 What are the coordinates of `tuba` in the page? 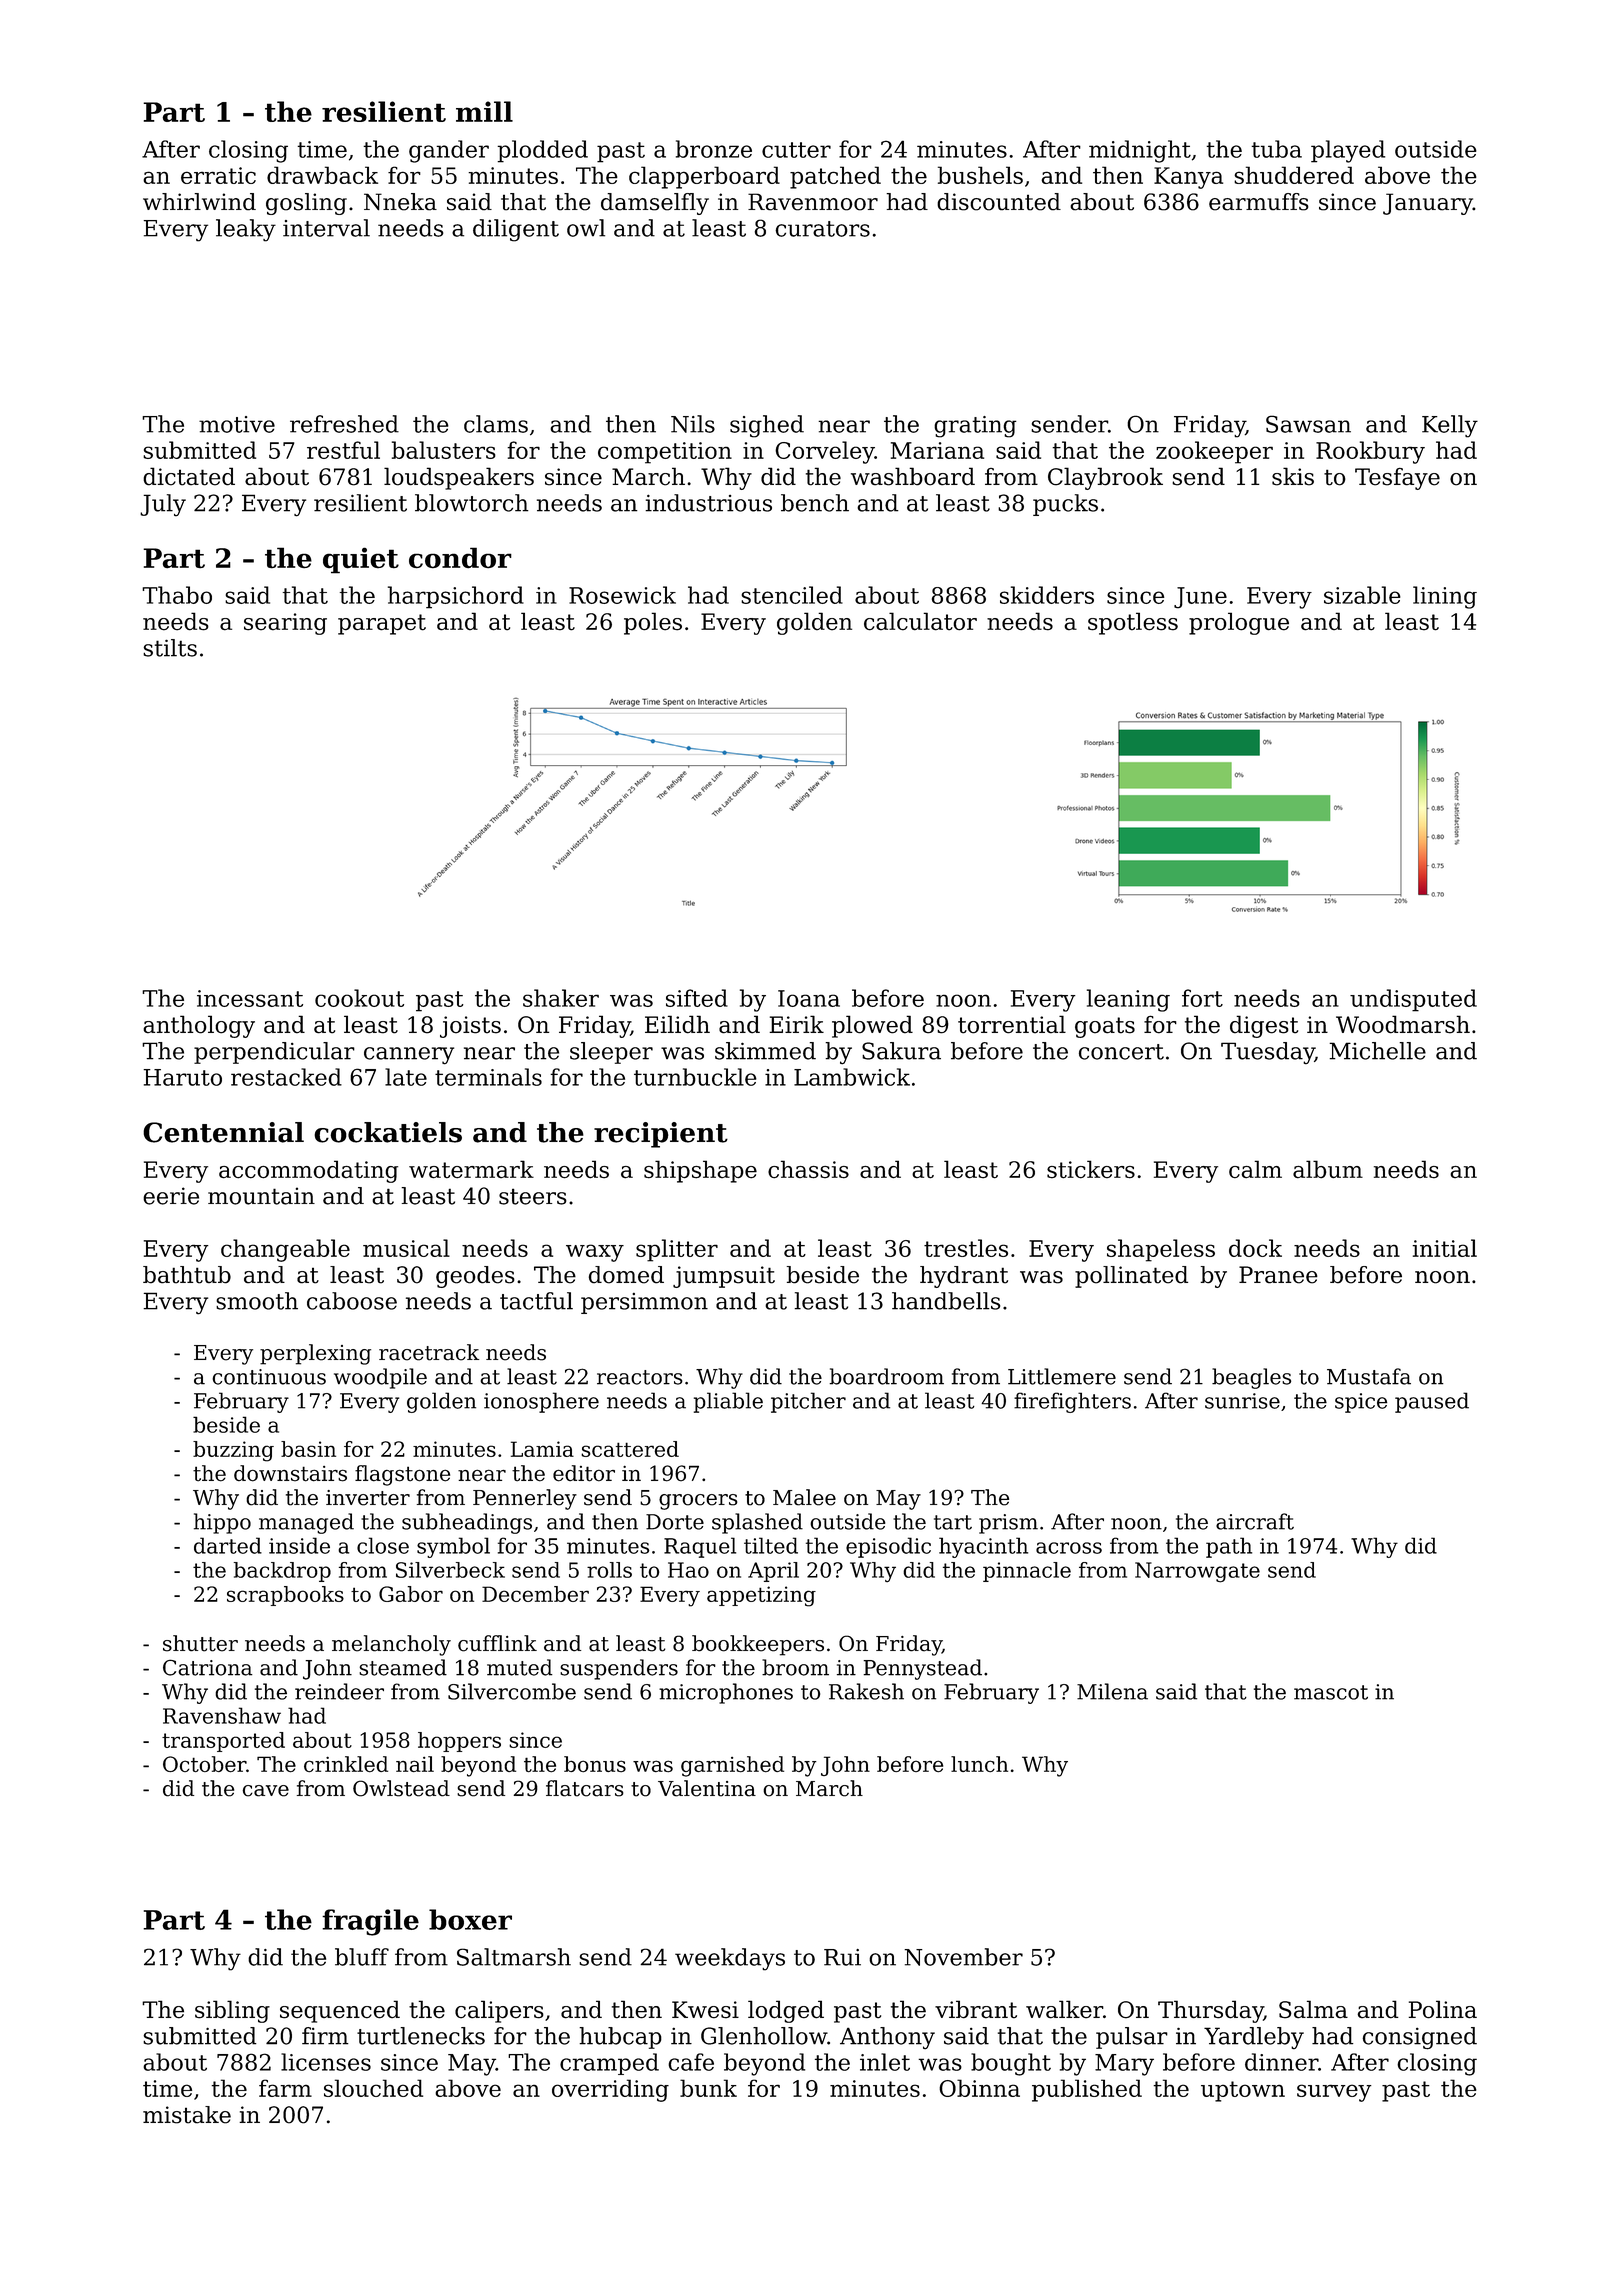 It's located at (1276, 149).
